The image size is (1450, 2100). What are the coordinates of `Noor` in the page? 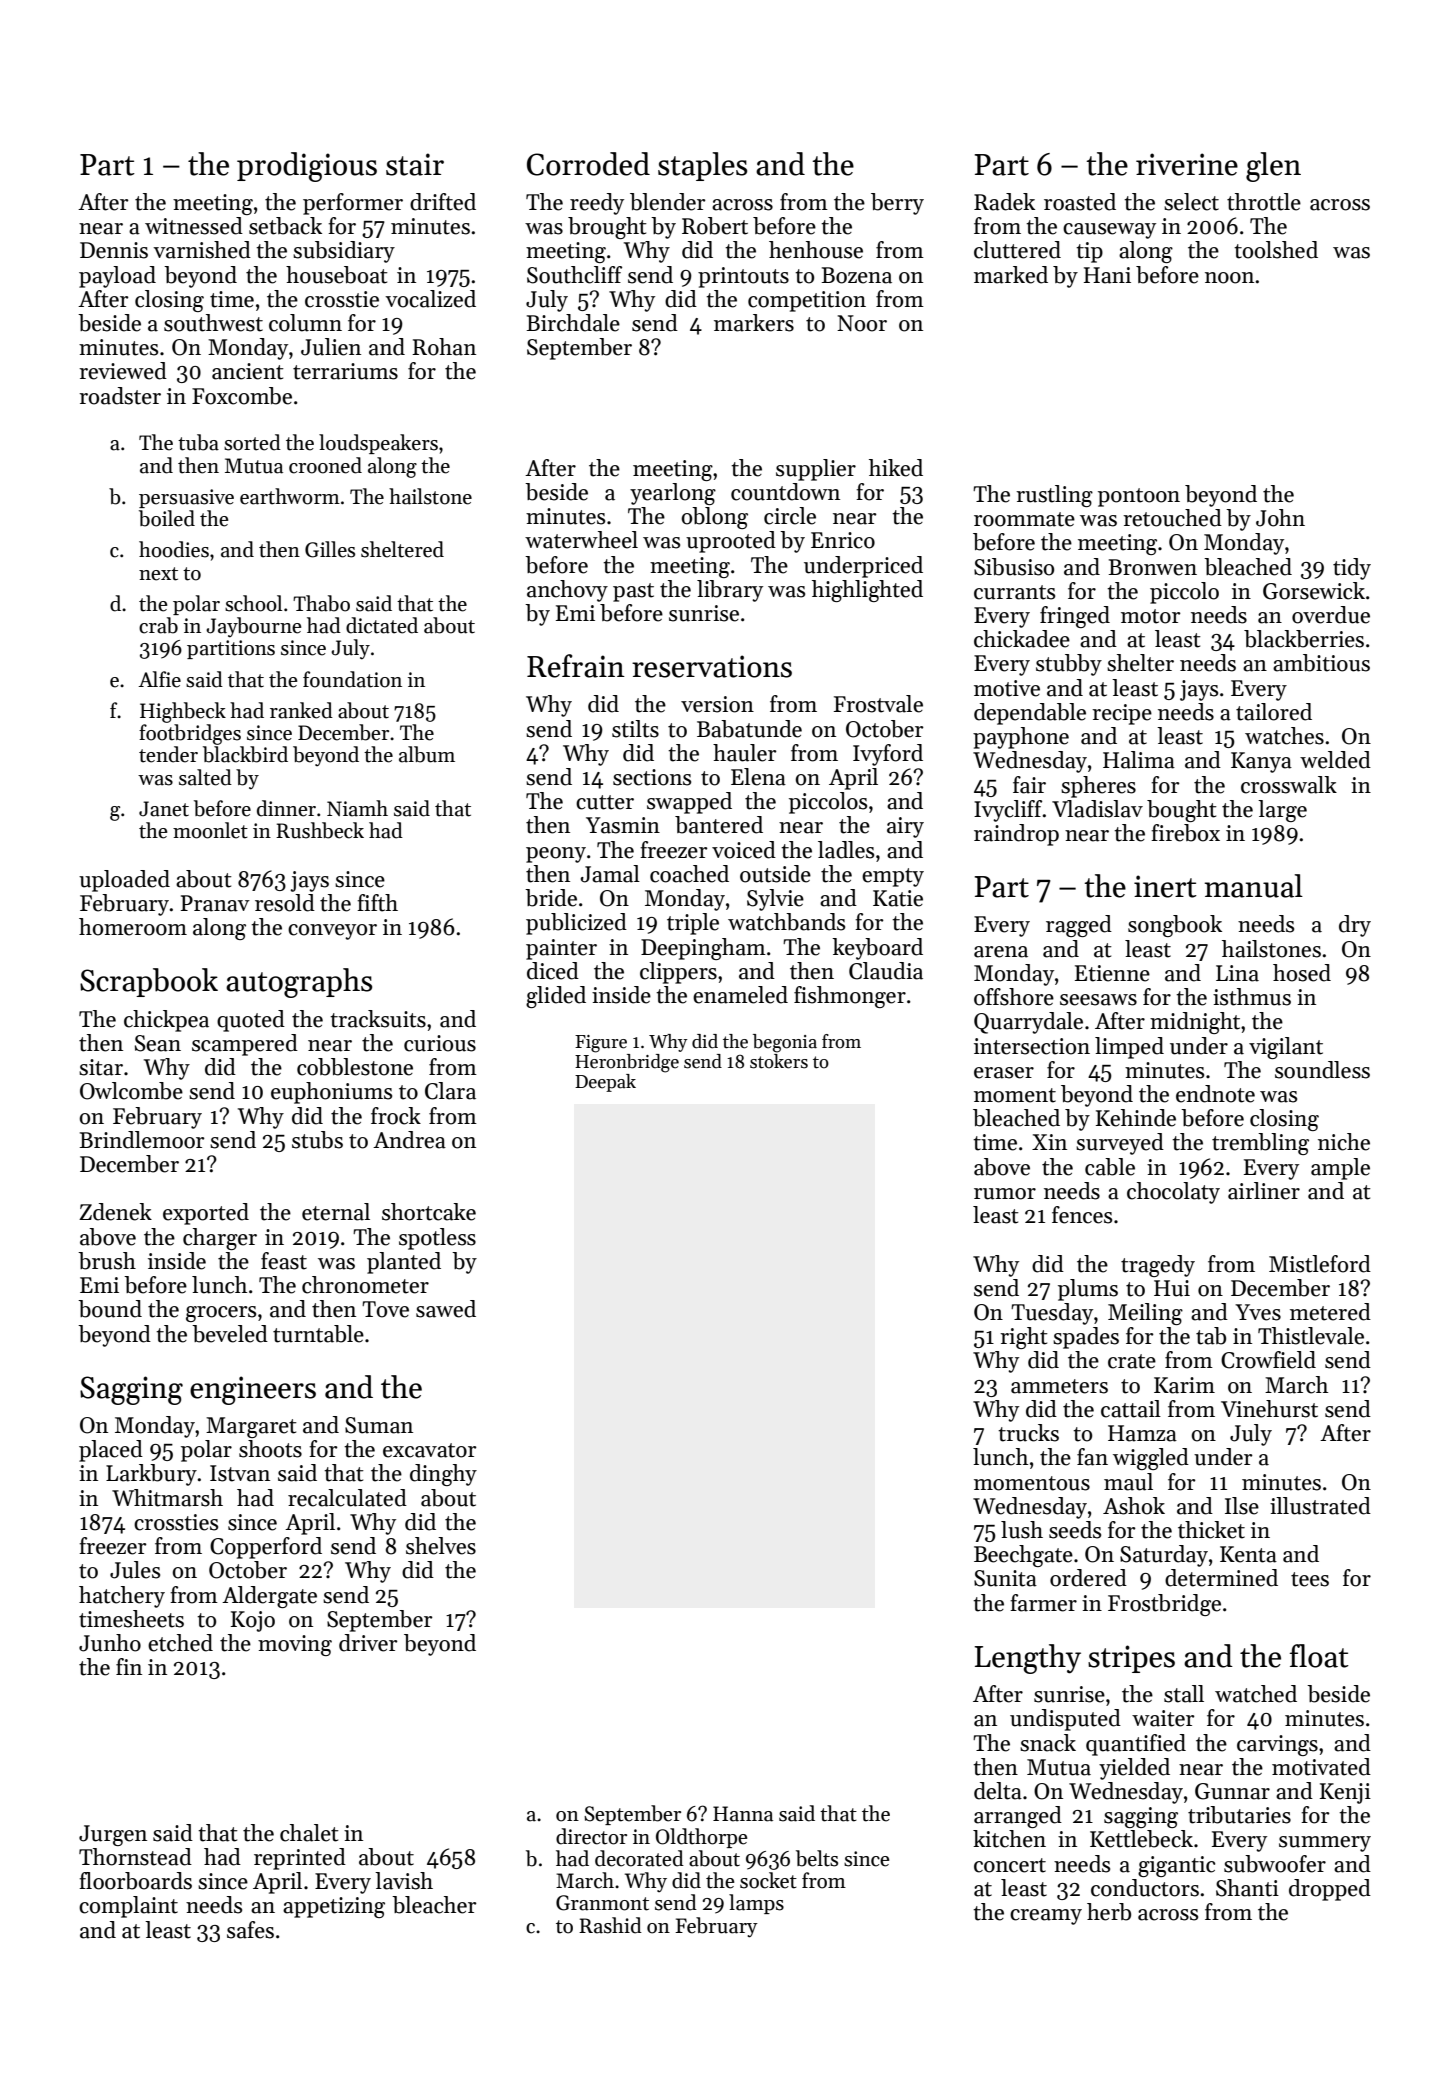 It's located at (862, 323).
